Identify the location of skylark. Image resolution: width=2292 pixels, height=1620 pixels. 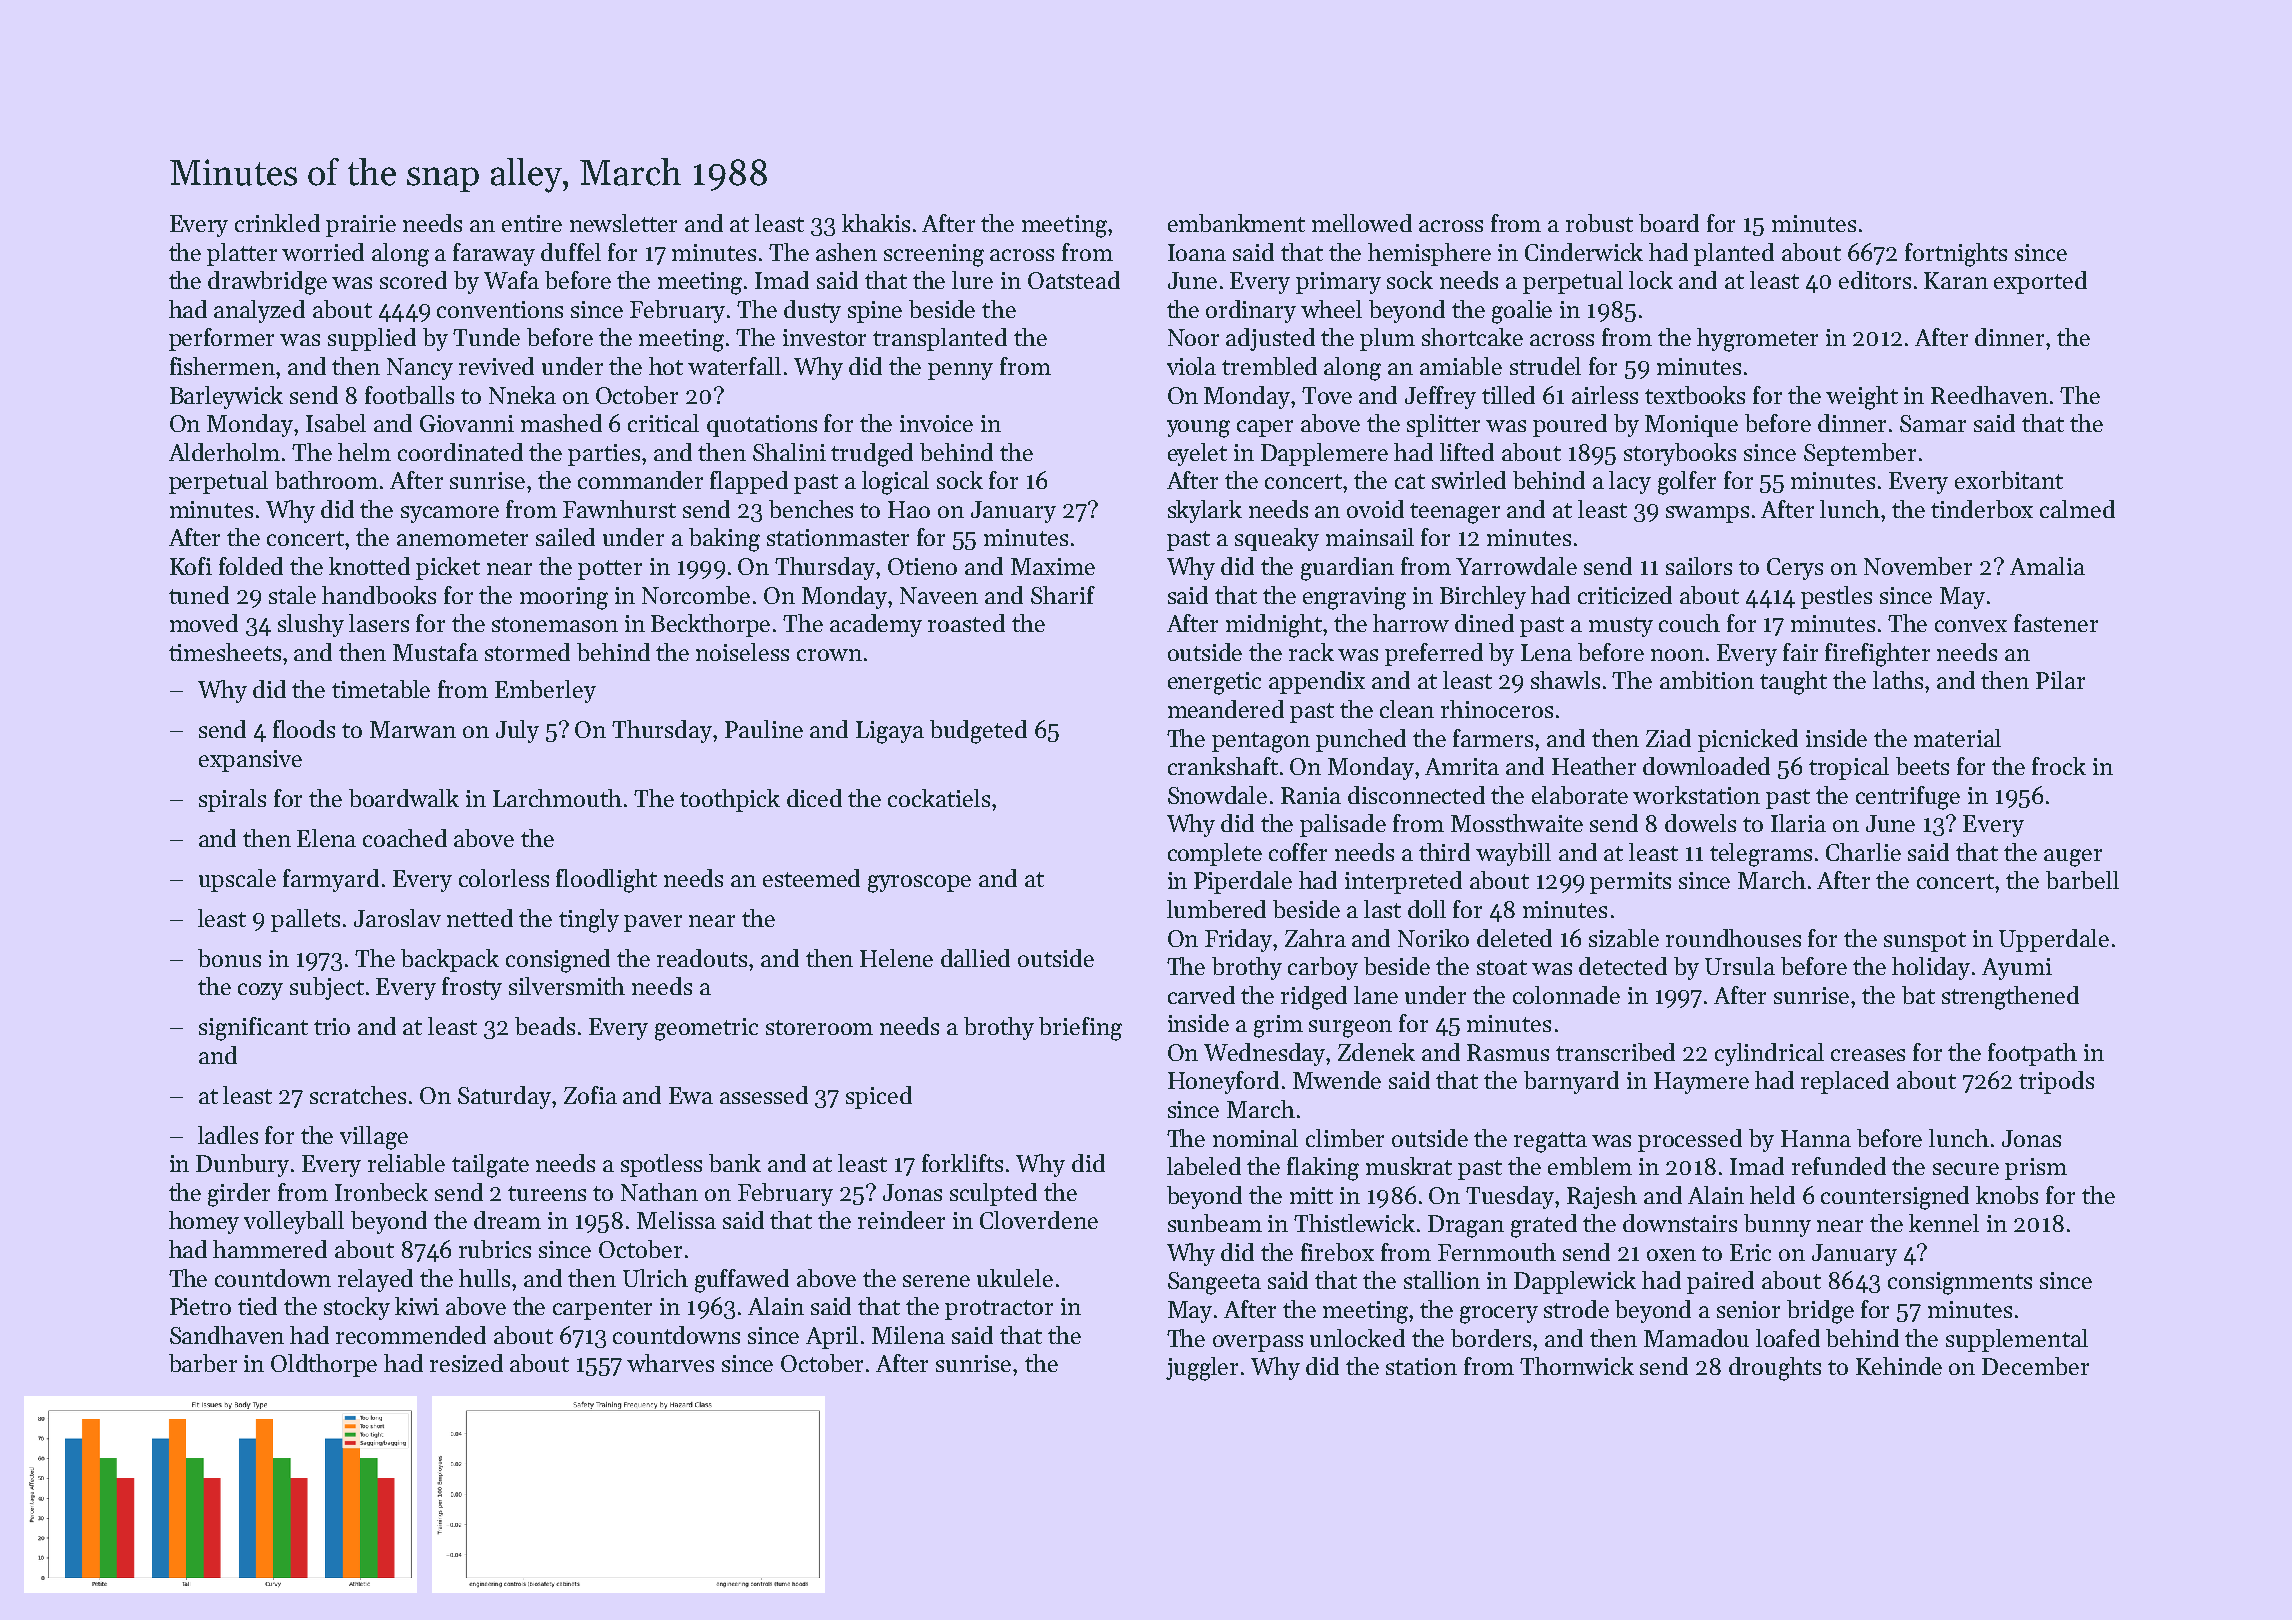
(1205, 511).
